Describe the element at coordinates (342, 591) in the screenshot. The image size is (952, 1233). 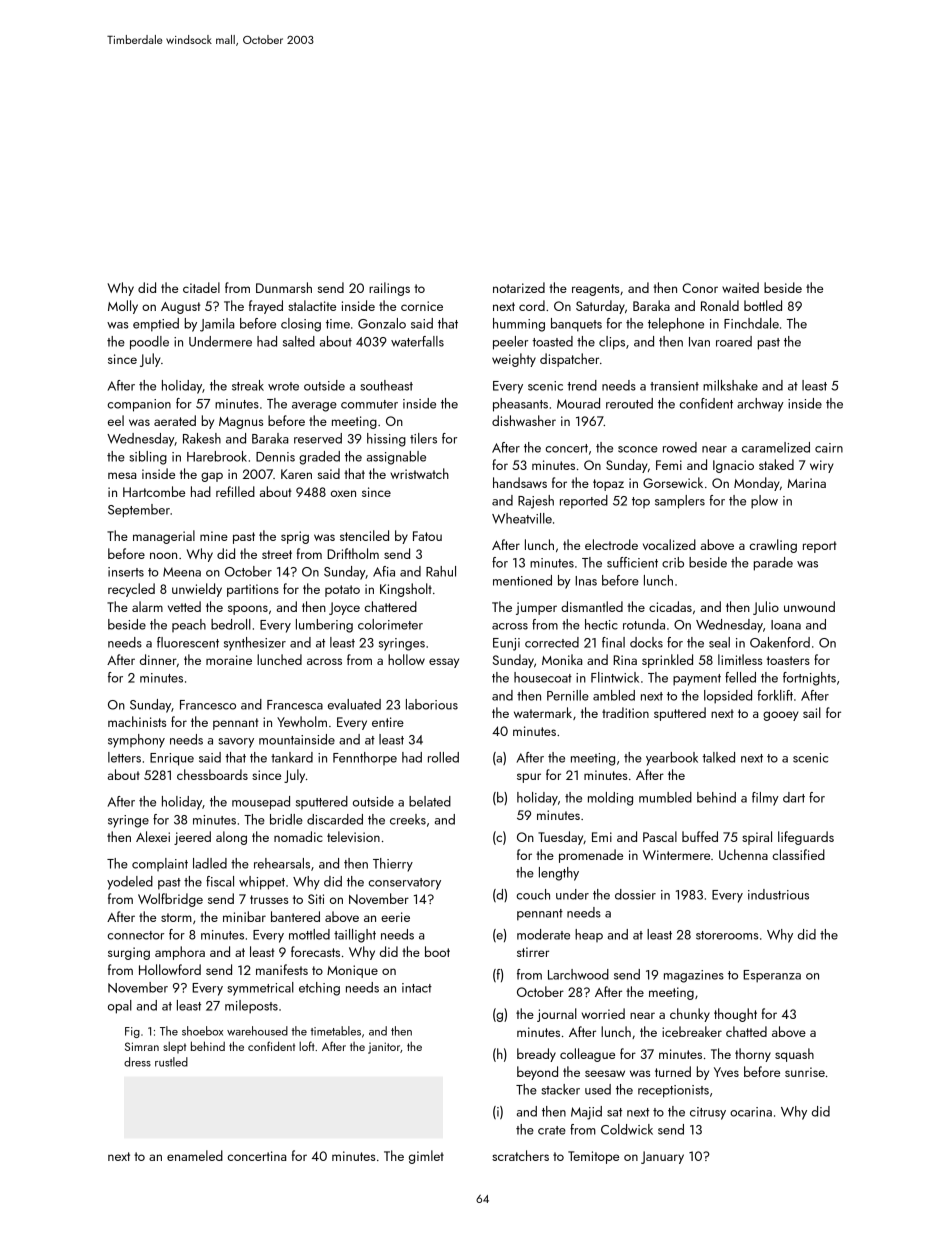
I see `potato` at that location.
